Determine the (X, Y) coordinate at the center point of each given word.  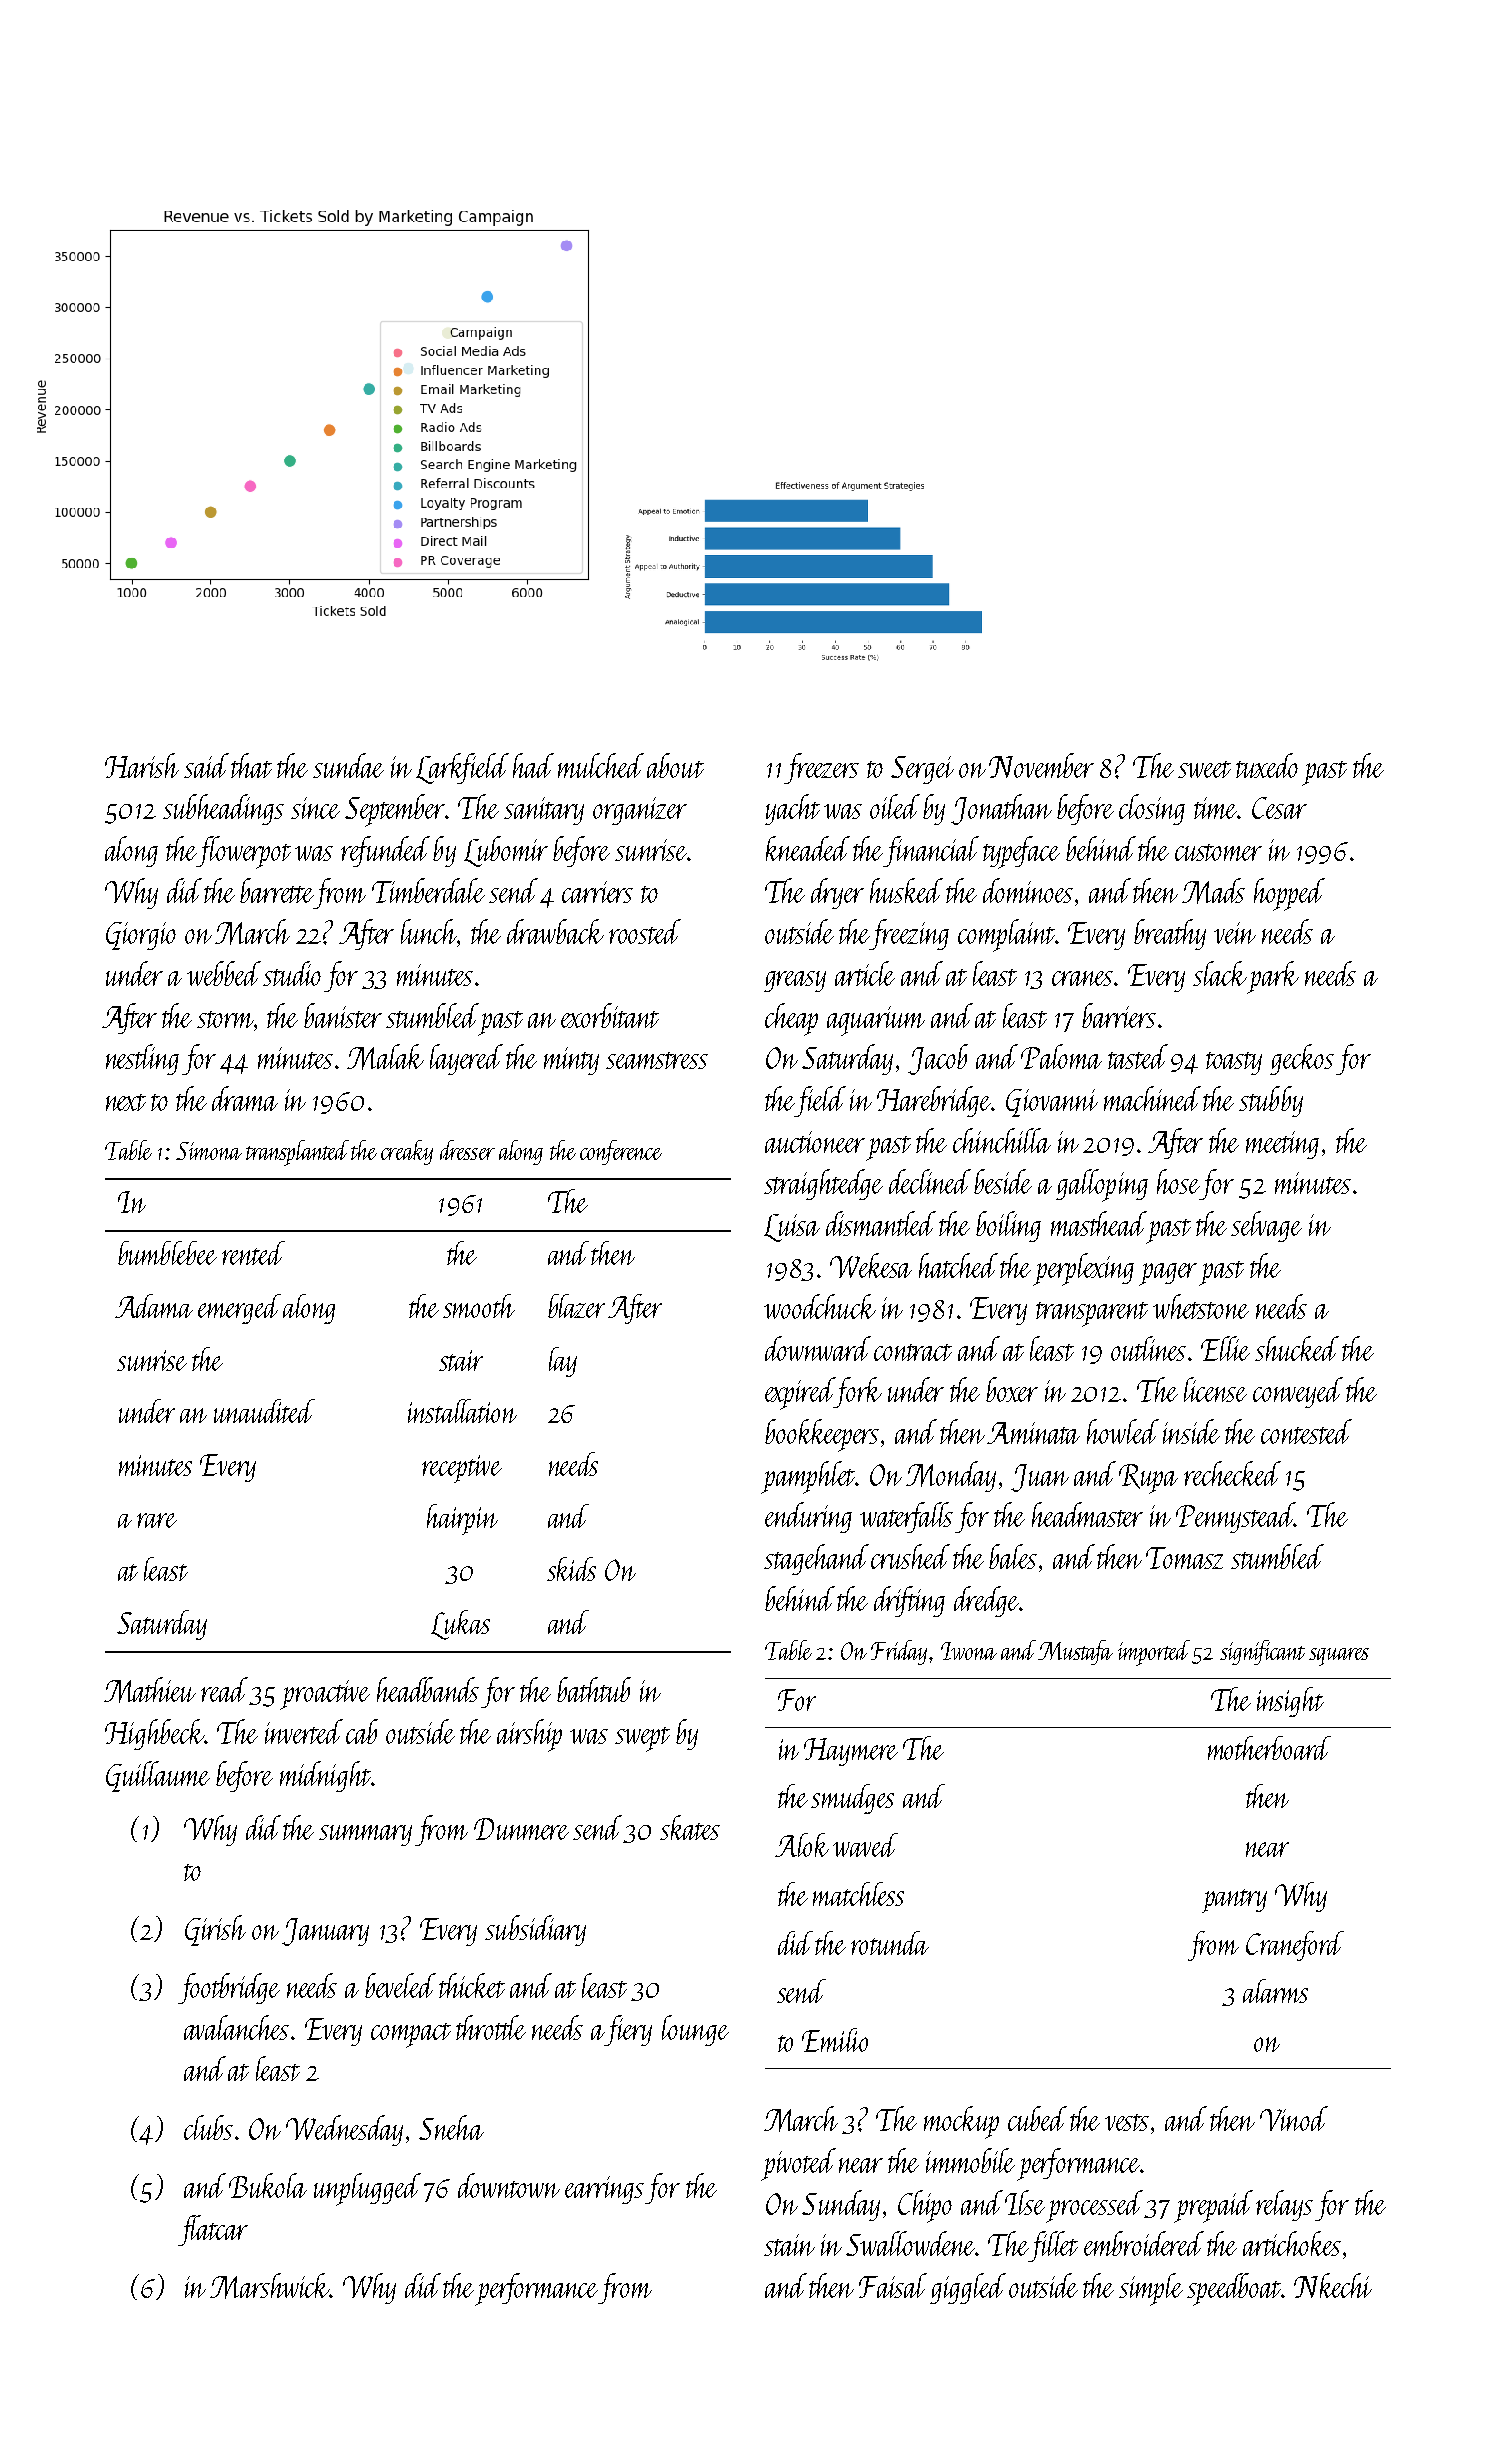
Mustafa (1075, 1652)
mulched (601, 765)
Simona (209, 1151)
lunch (429, 933)
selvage (1266, 1226)
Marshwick (270, 2286)
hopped (1289, 894)
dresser (467, 1150)
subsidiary (535, 1930)
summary (365, 1835)
